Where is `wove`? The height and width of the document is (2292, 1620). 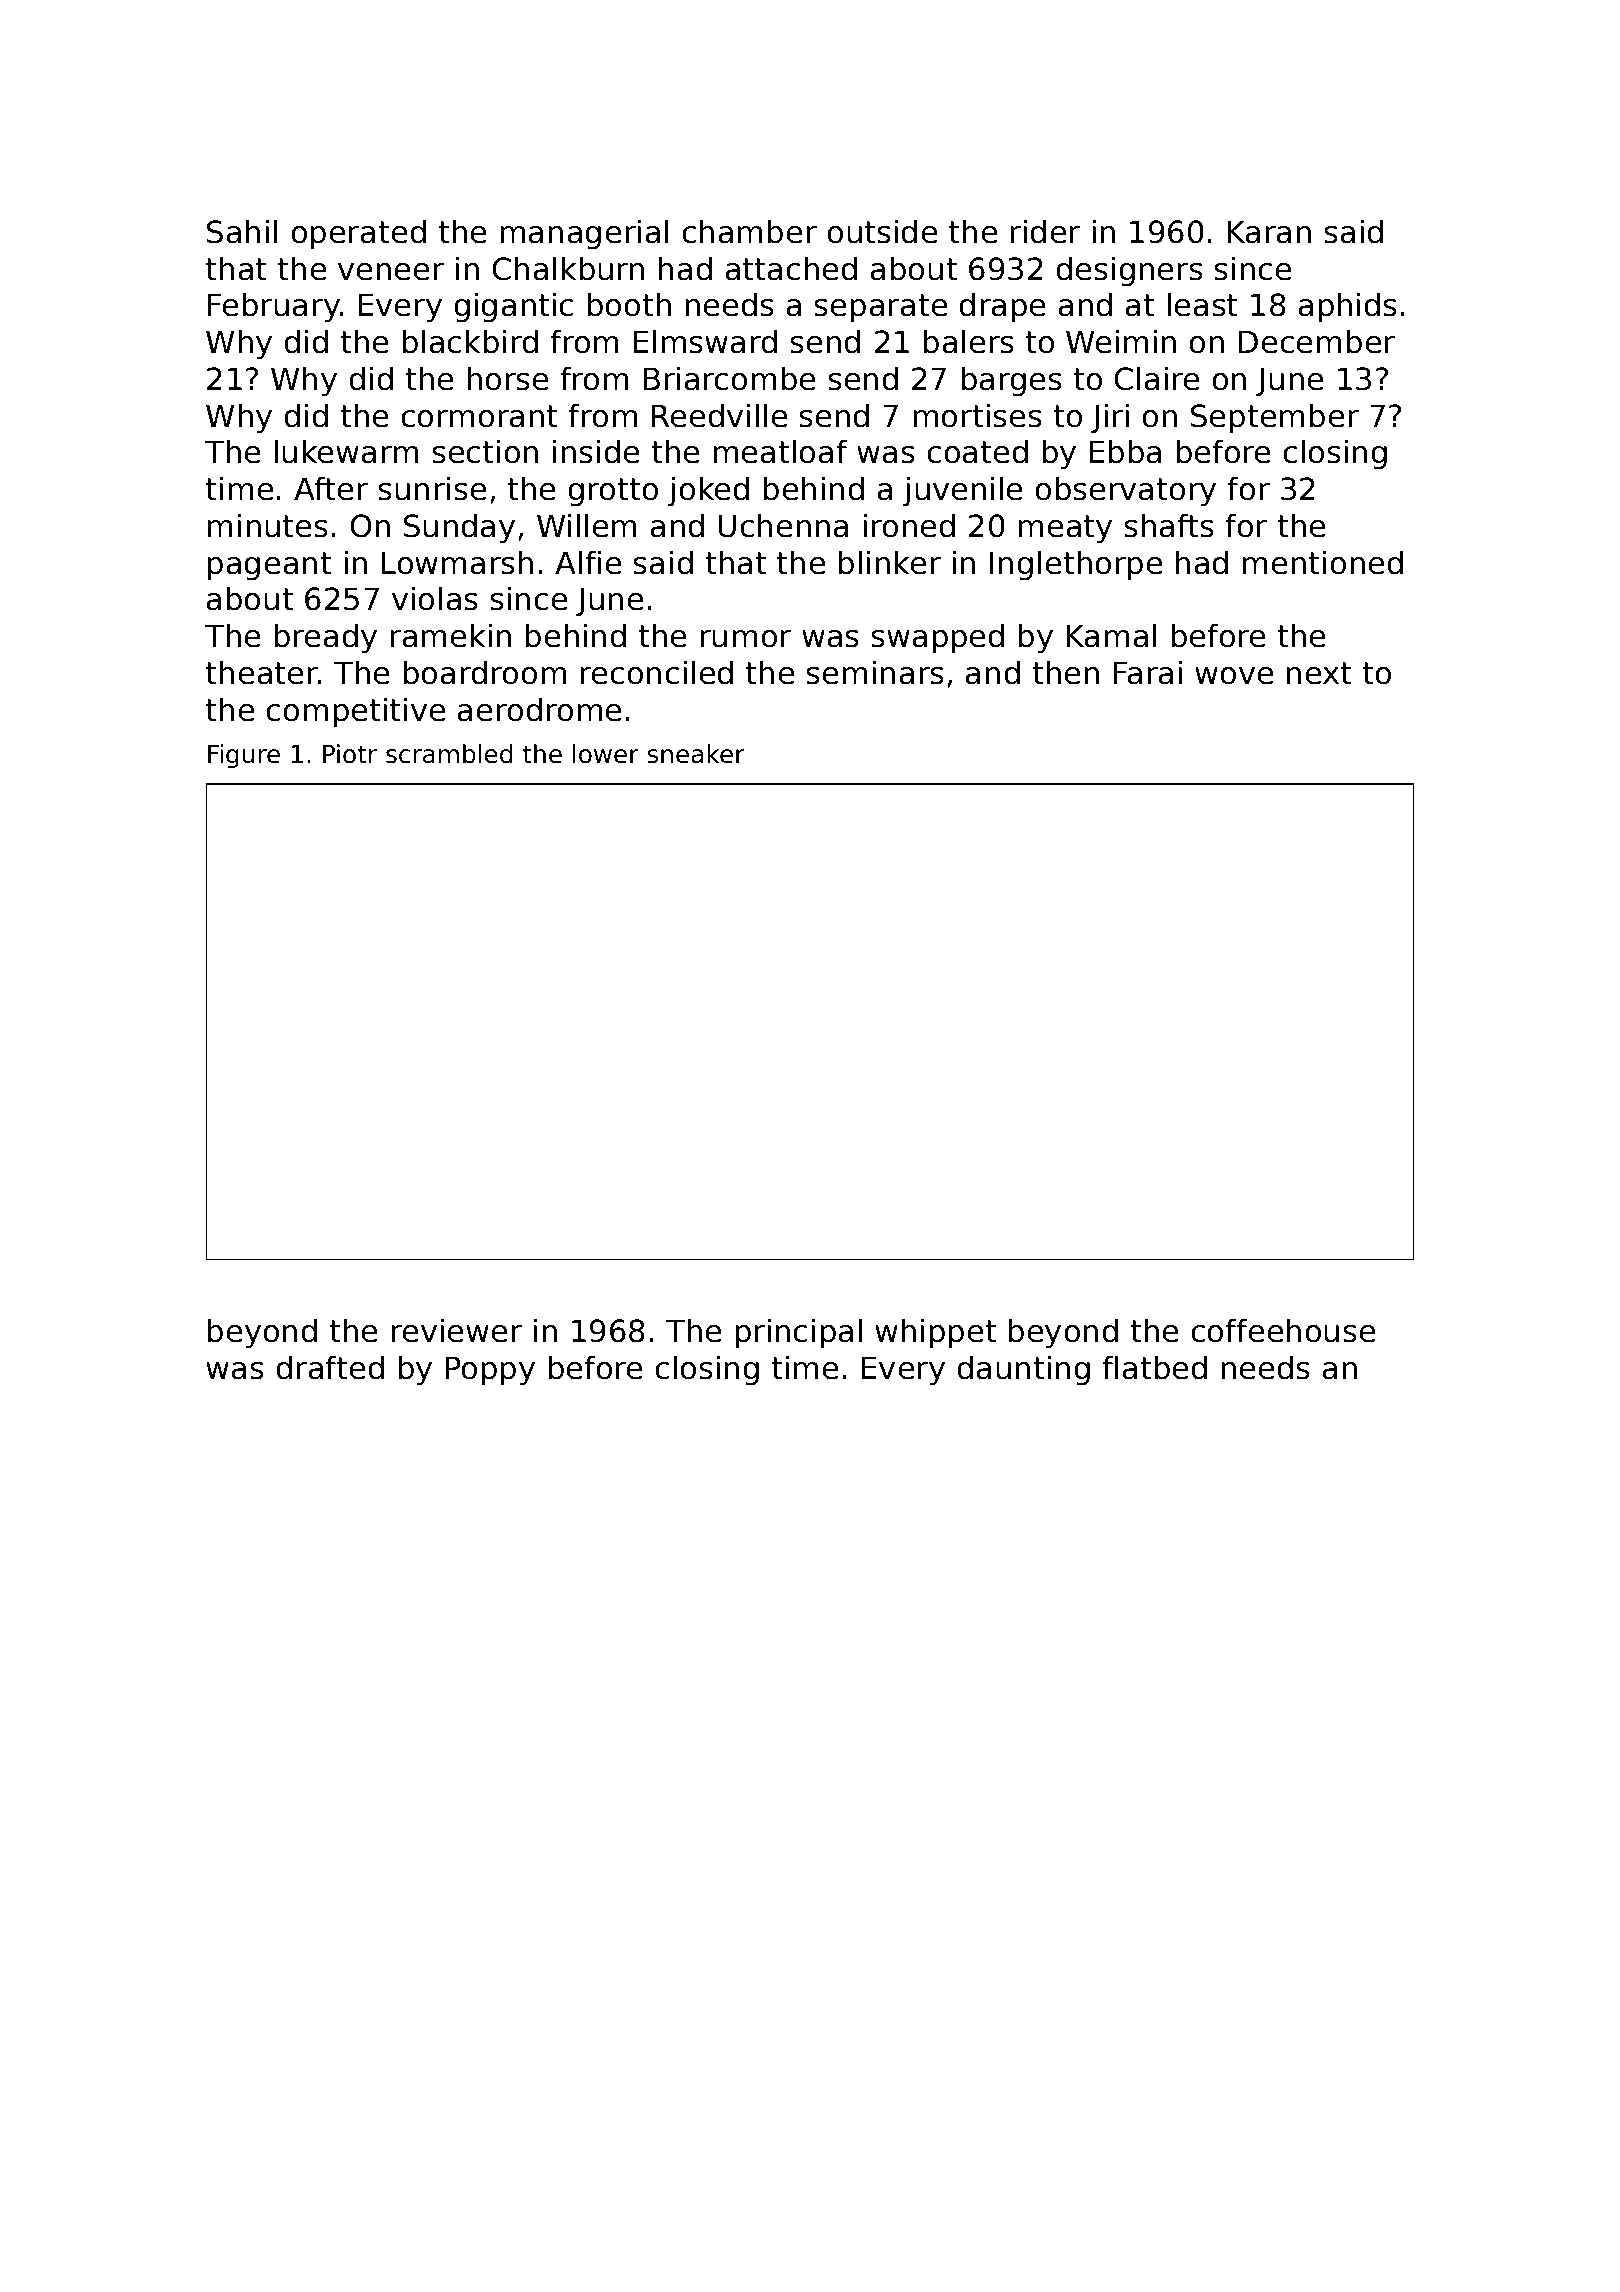
wove is located at coordinates (1234, 676).
